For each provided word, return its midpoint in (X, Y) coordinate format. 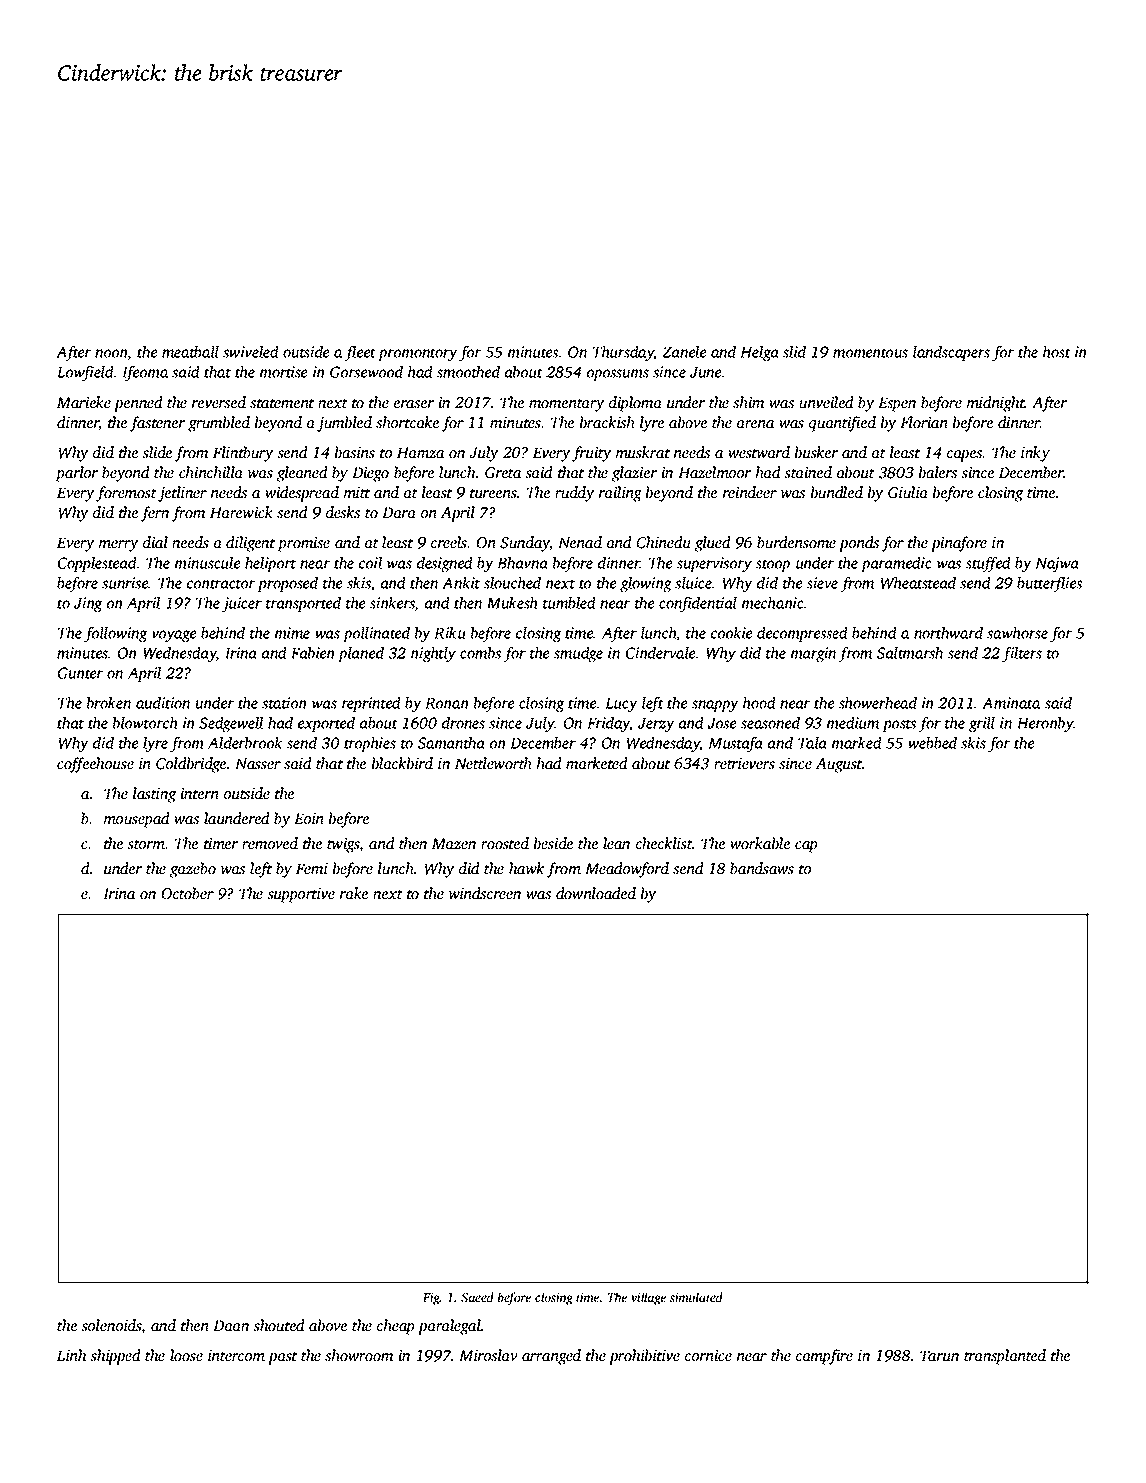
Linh (71, 1355)
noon (111, 354)
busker (816, 452)
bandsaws (762, 868)
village (648, 1298)
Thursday (623, 353)
